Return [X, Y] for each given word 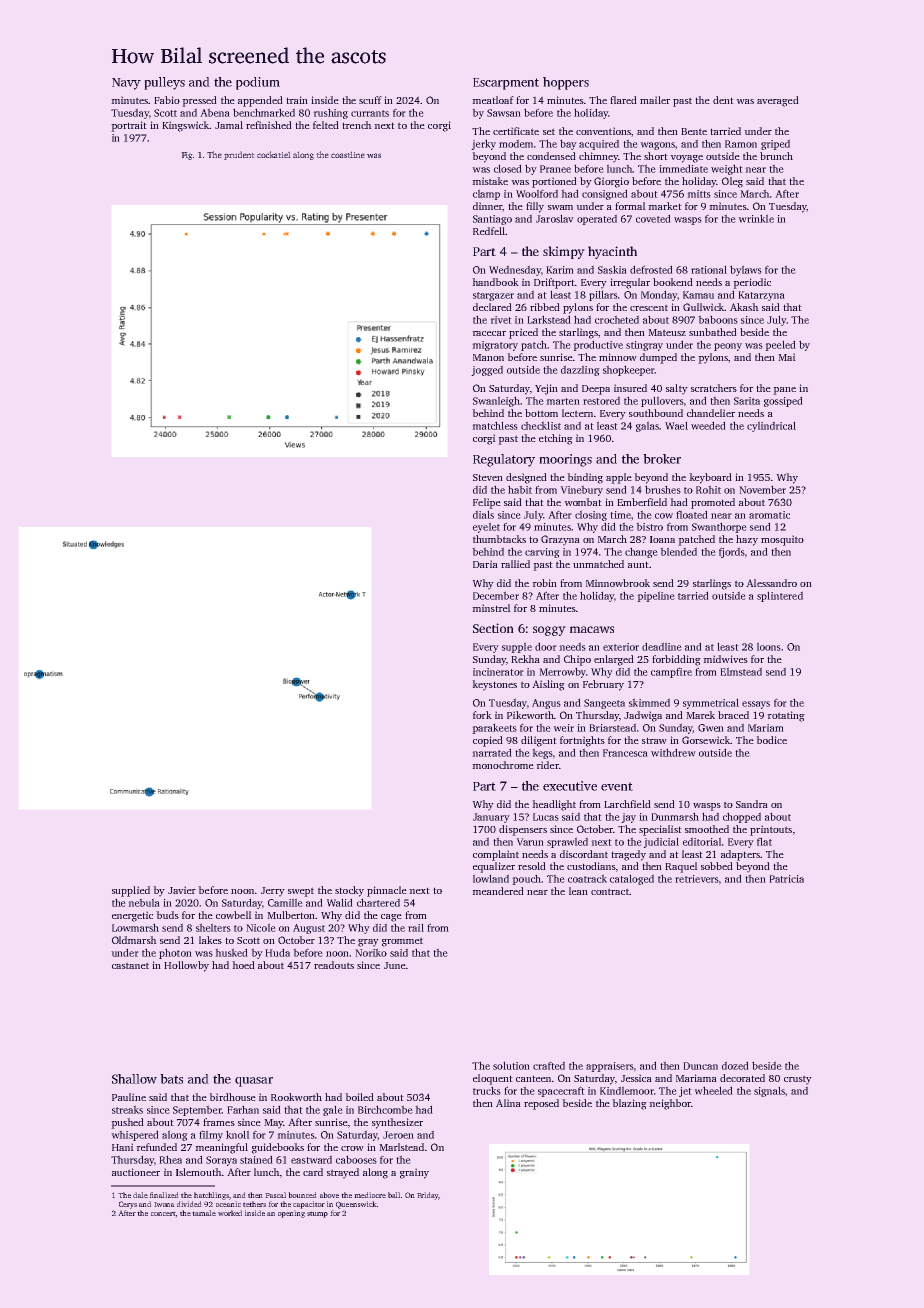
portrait [129, 126]
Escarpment [506, 84]
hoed [243, 965]
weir [564, 728]
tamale [204, 1213]
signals [769, 1092]
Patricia [787, 879]
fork [482, 715]
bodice [772, 740]
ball [394, 1195]
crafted [549, 1066]
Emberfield [642, 502]
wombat [583, 502]
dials [483, 515]
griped [775, 145]
